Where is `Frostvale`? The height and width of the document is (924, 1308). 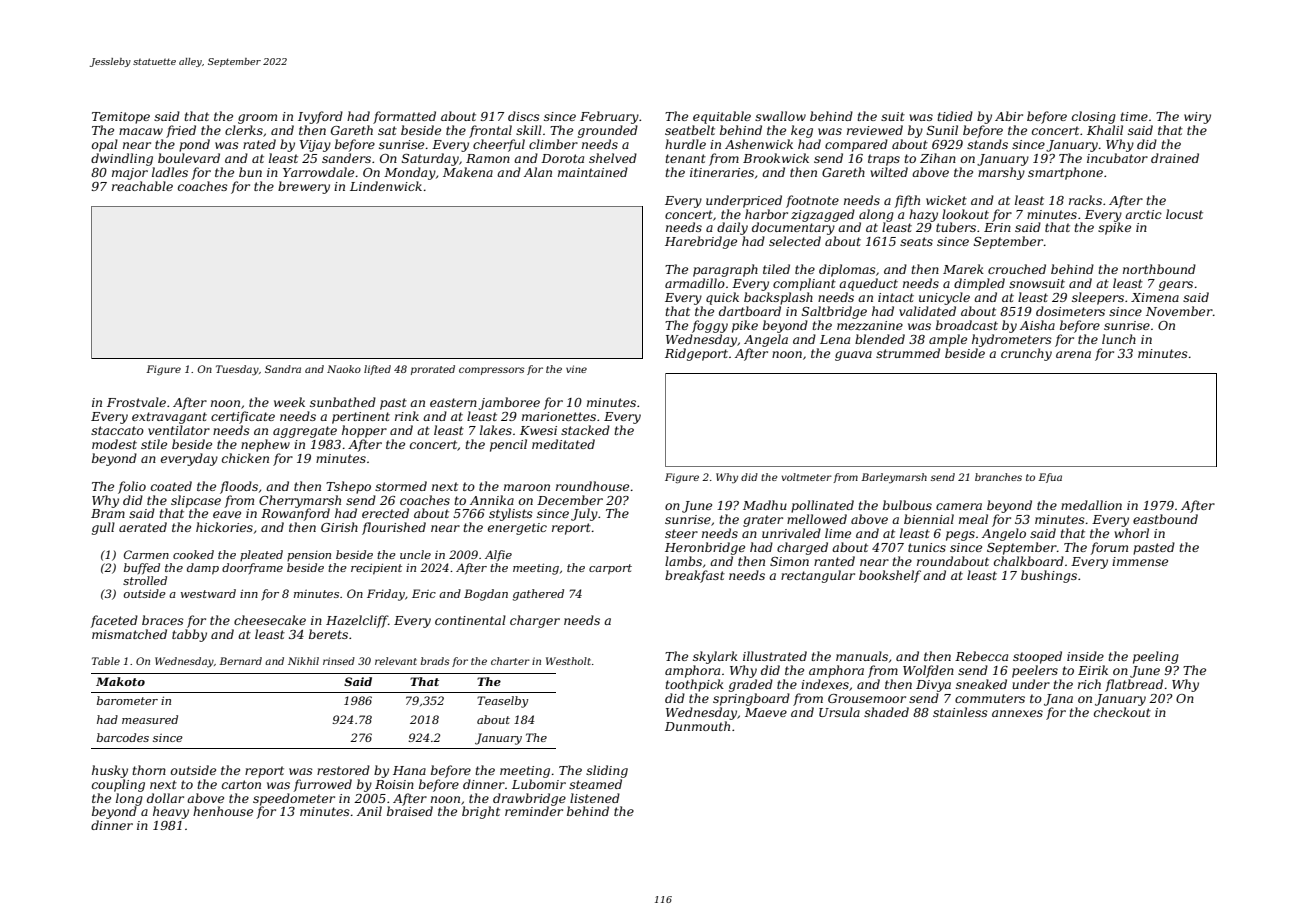 Frostvale is located at coordinates (136, 402).
